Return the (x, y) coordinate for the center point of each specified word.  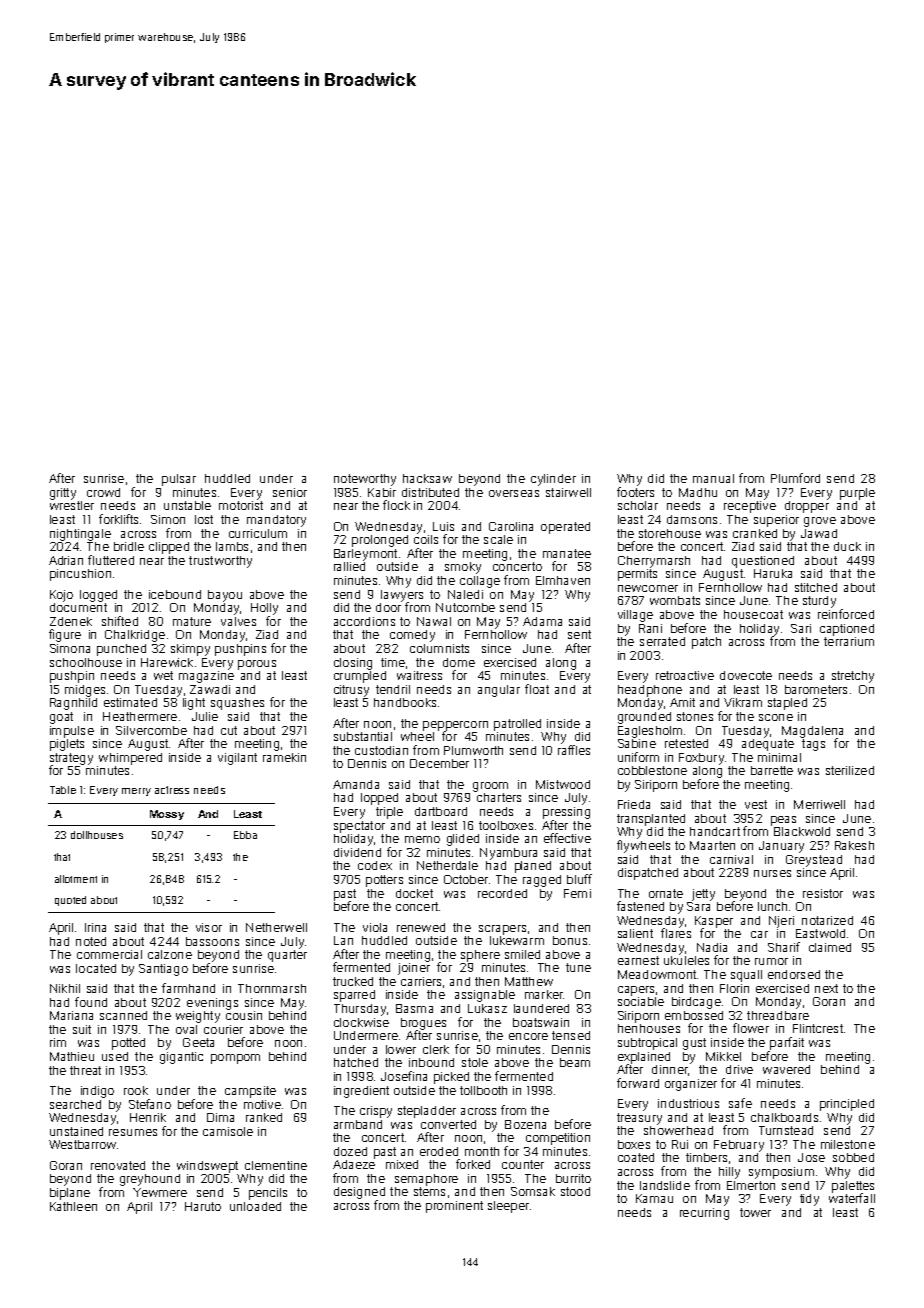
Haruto (203, 1206)
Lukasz (487, 1008)
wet (163, 675)
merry (136, 792)
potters (384, 881)
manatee (567, 553)
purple (857, 494)
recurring (704, 1214)
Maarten (712, 845)
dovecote (746, 675)
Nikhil (65, 988)
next (826, 988)
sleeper (508, 1207)
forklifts (118, 519)
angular (499, 691)
